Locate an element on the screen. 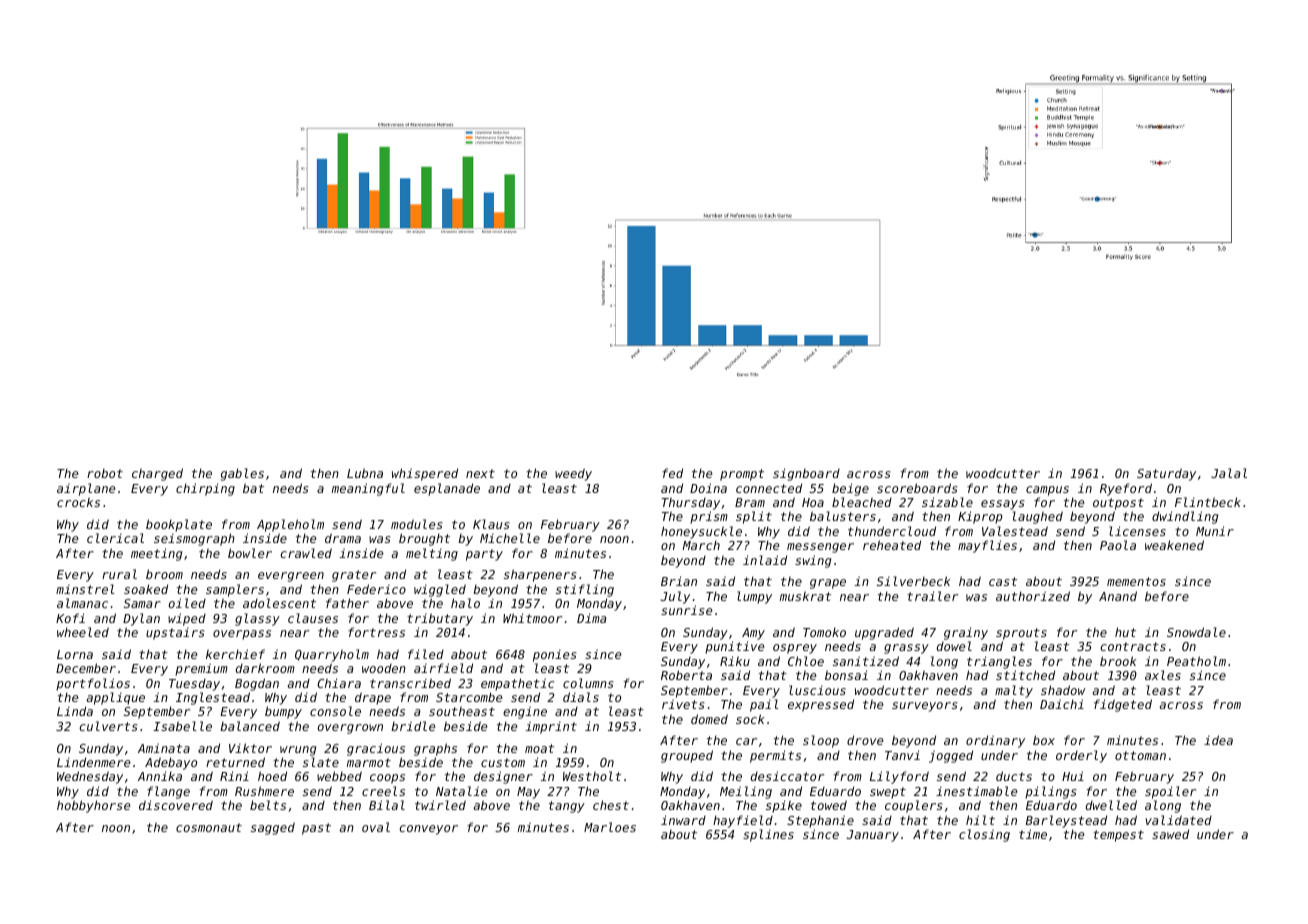 This screenshot has width=1308, height=924. empathetic is located at coordinates (517, 684).
